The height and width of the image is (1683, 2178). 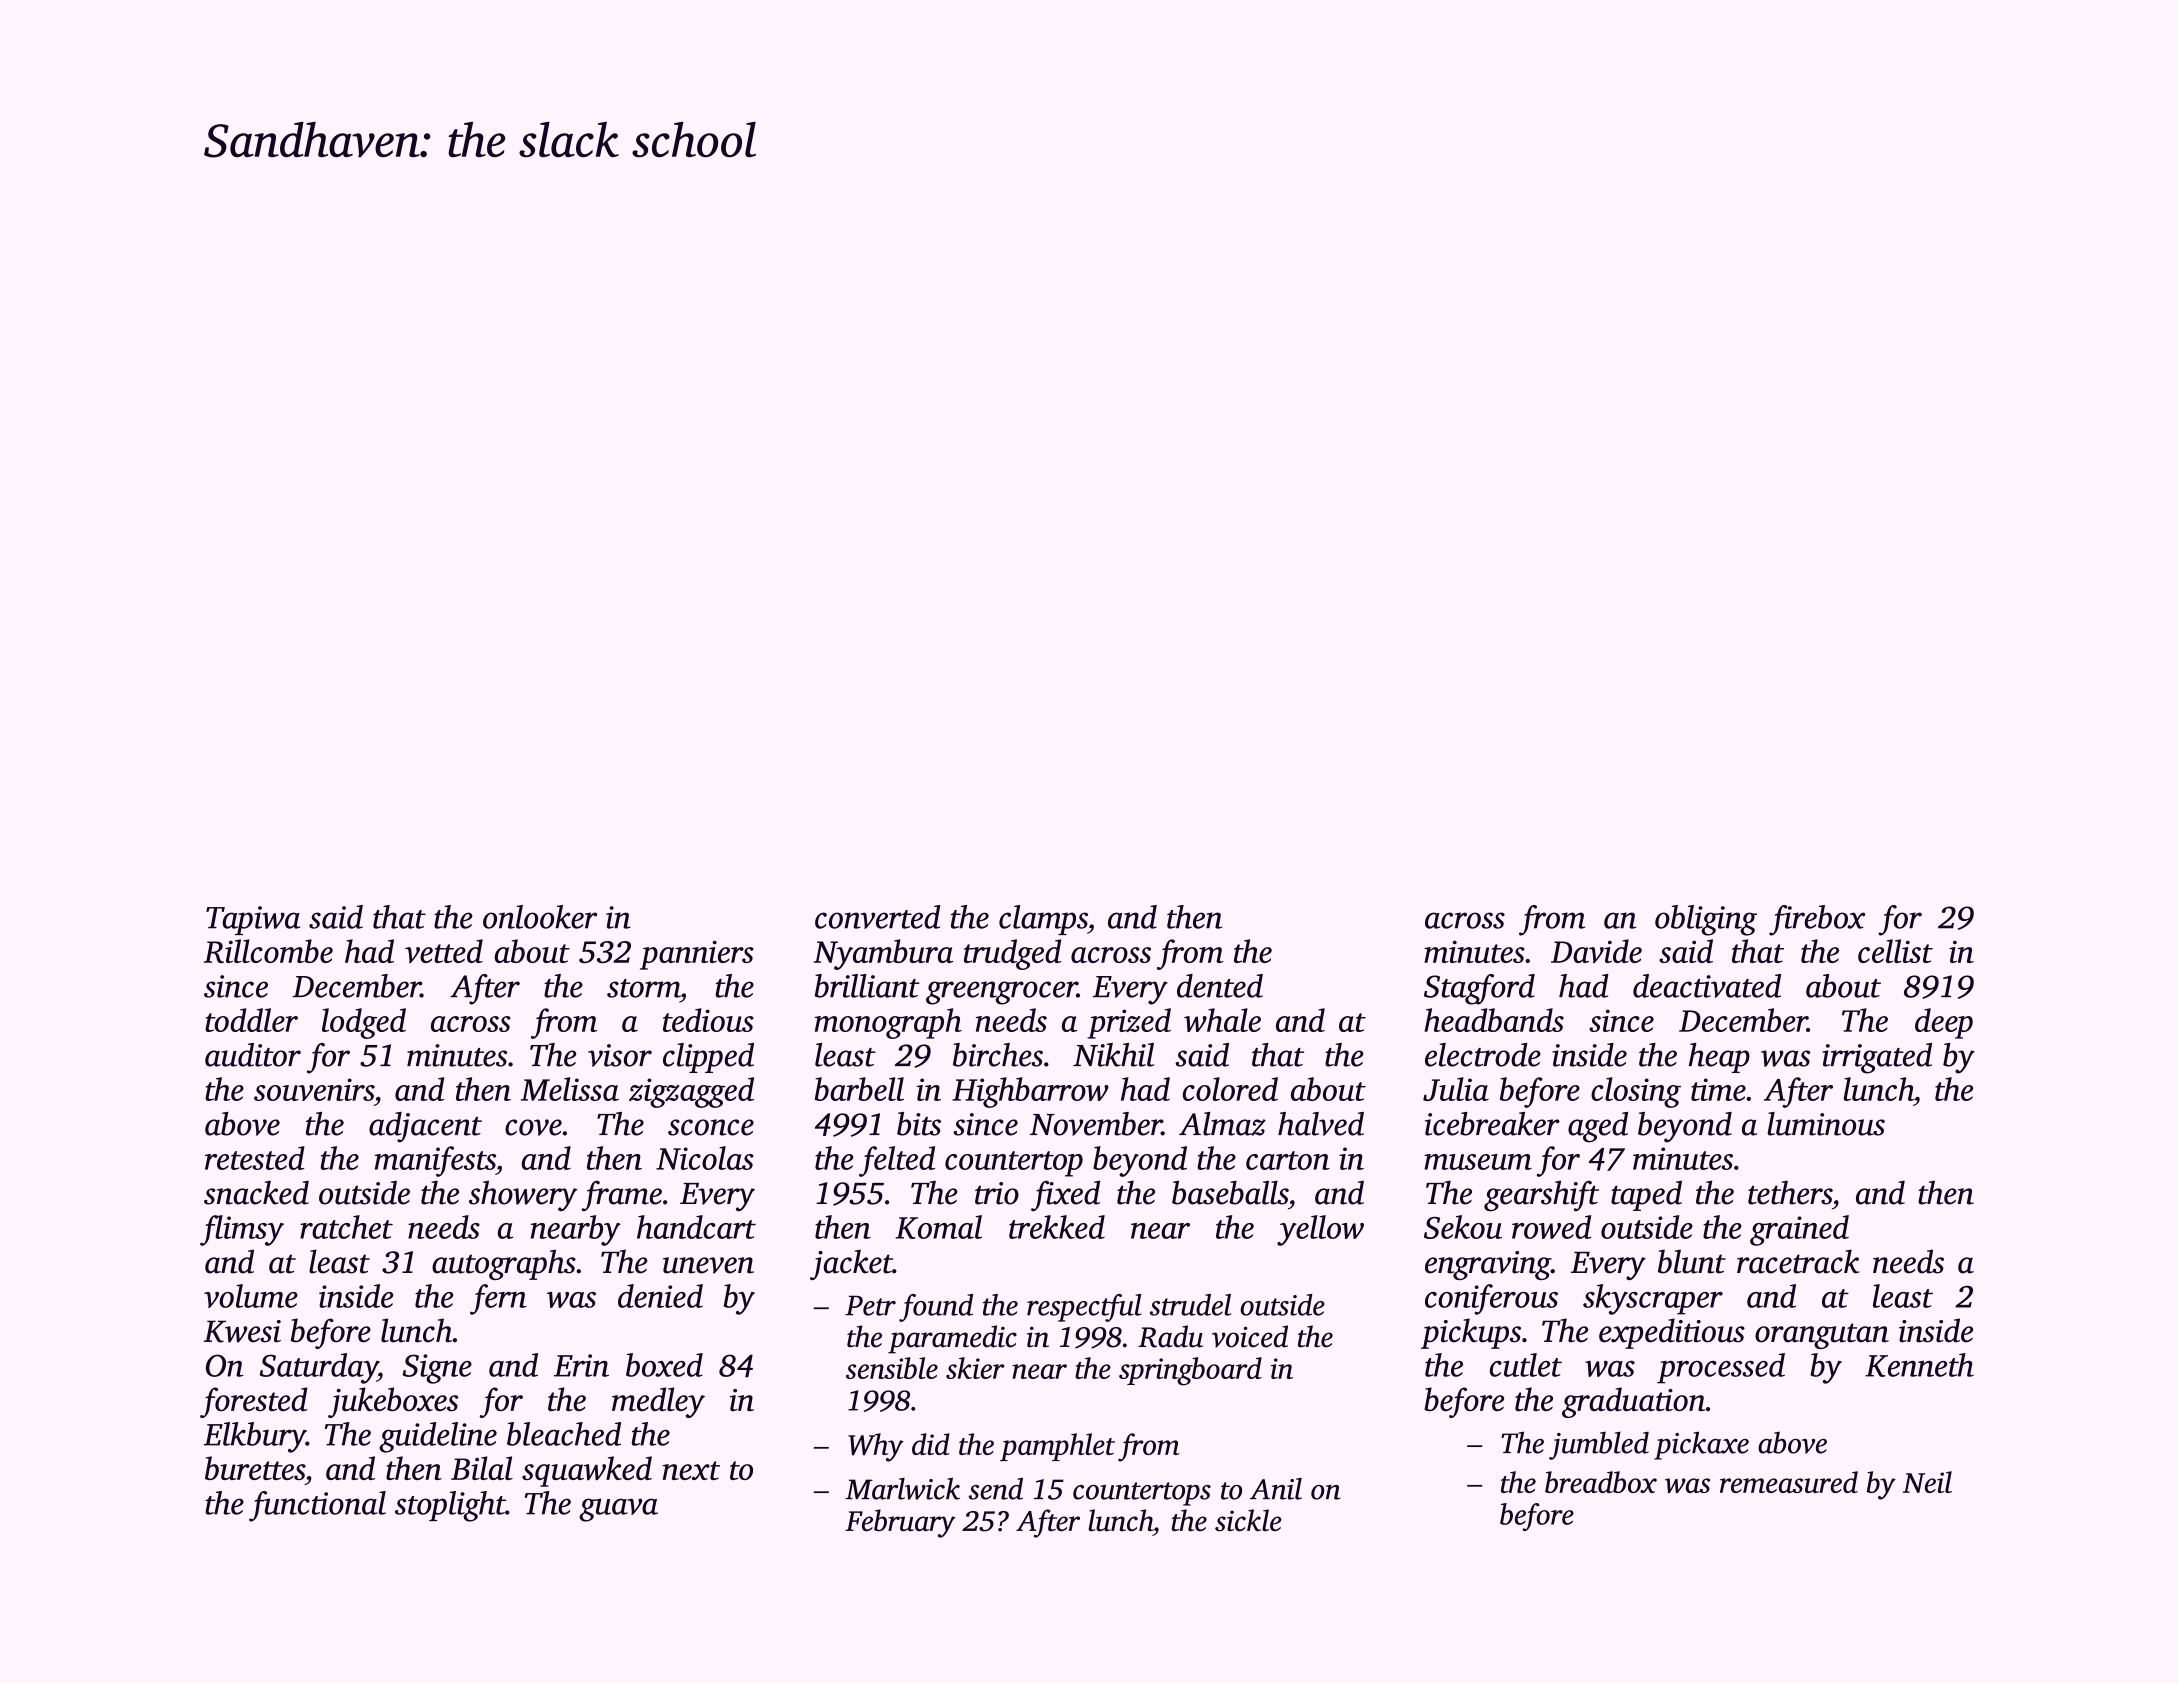 What do you see at coordinates (1276, 1489) in the image?
I see `Anil` at bounding box center [1276, 1489].
